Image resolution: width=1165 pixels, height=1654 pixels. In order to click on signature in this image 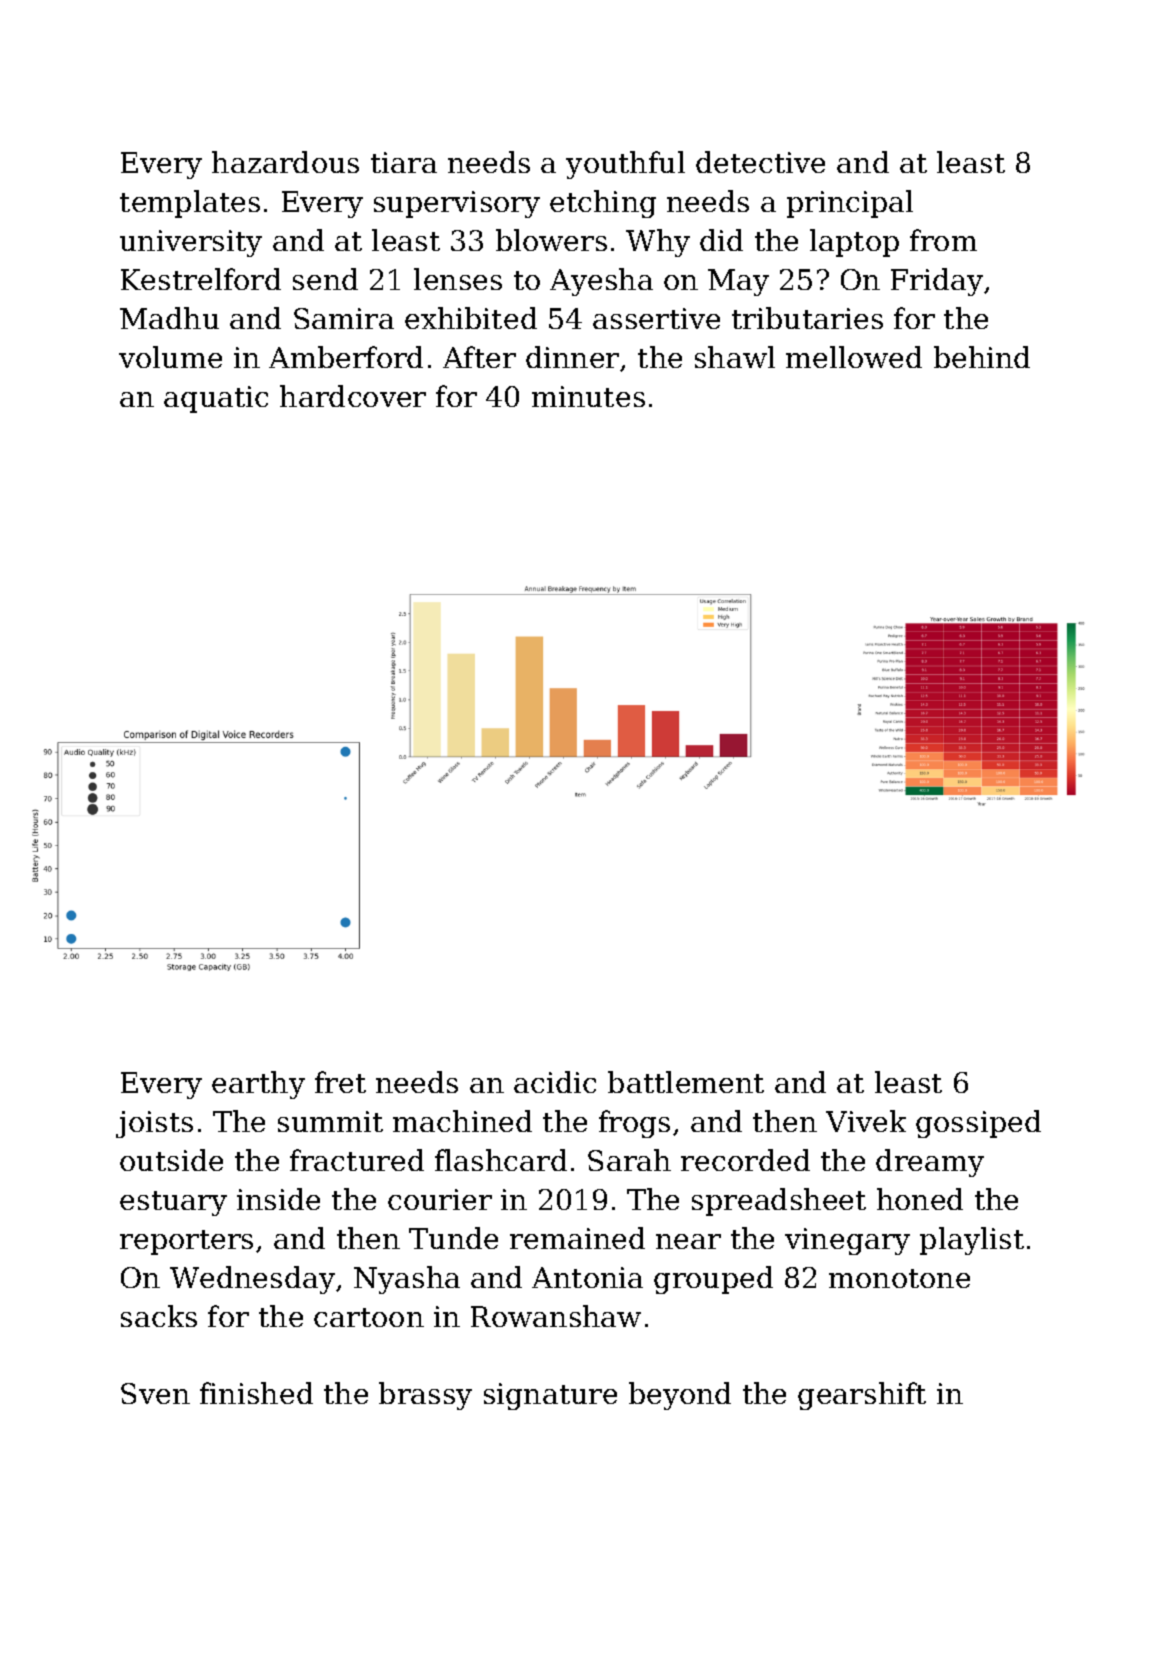, I will do `click(550, 1396)`.
